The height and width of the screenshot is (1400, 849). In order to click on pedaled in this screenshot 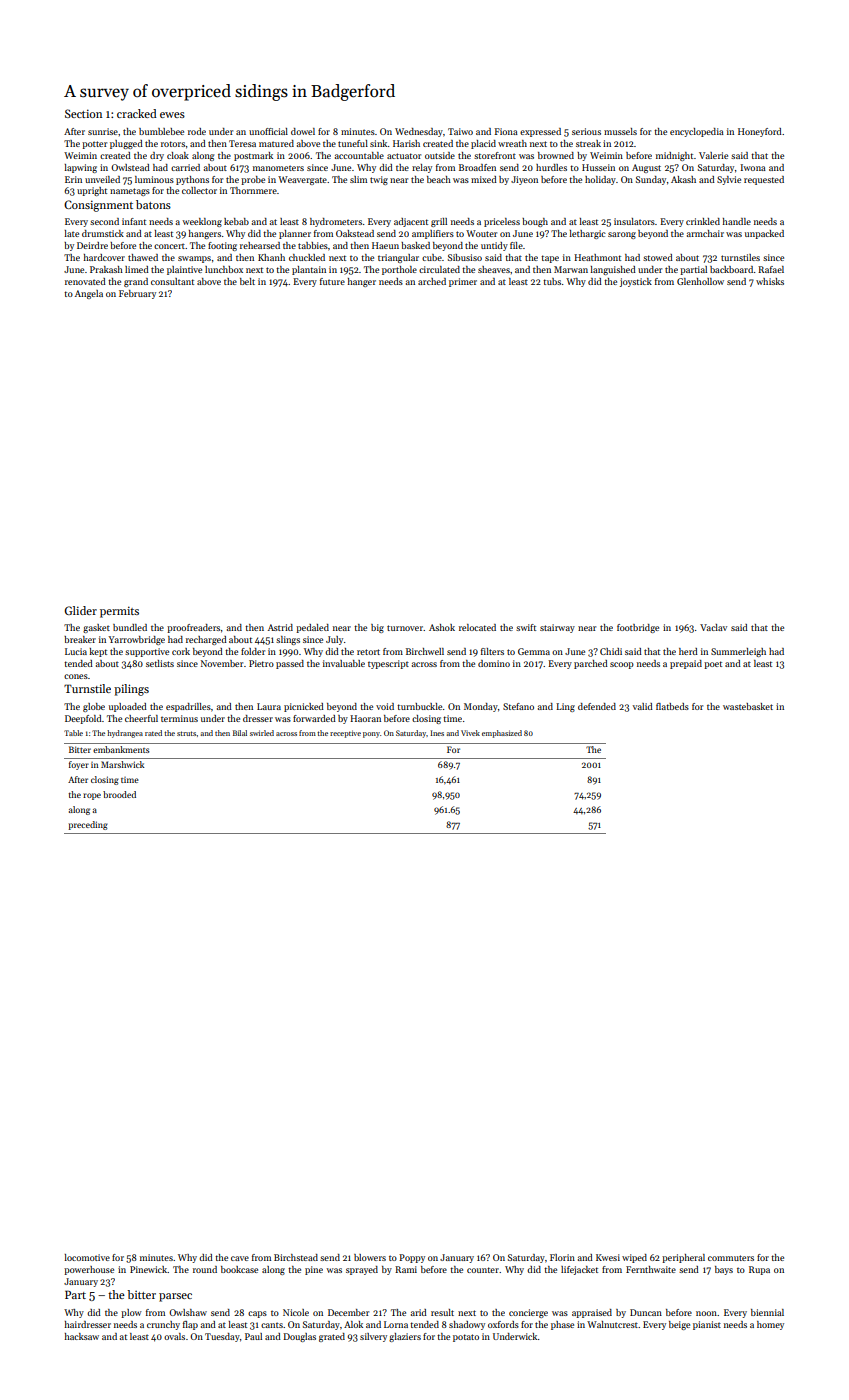, I will do `click(312, 628)`.
